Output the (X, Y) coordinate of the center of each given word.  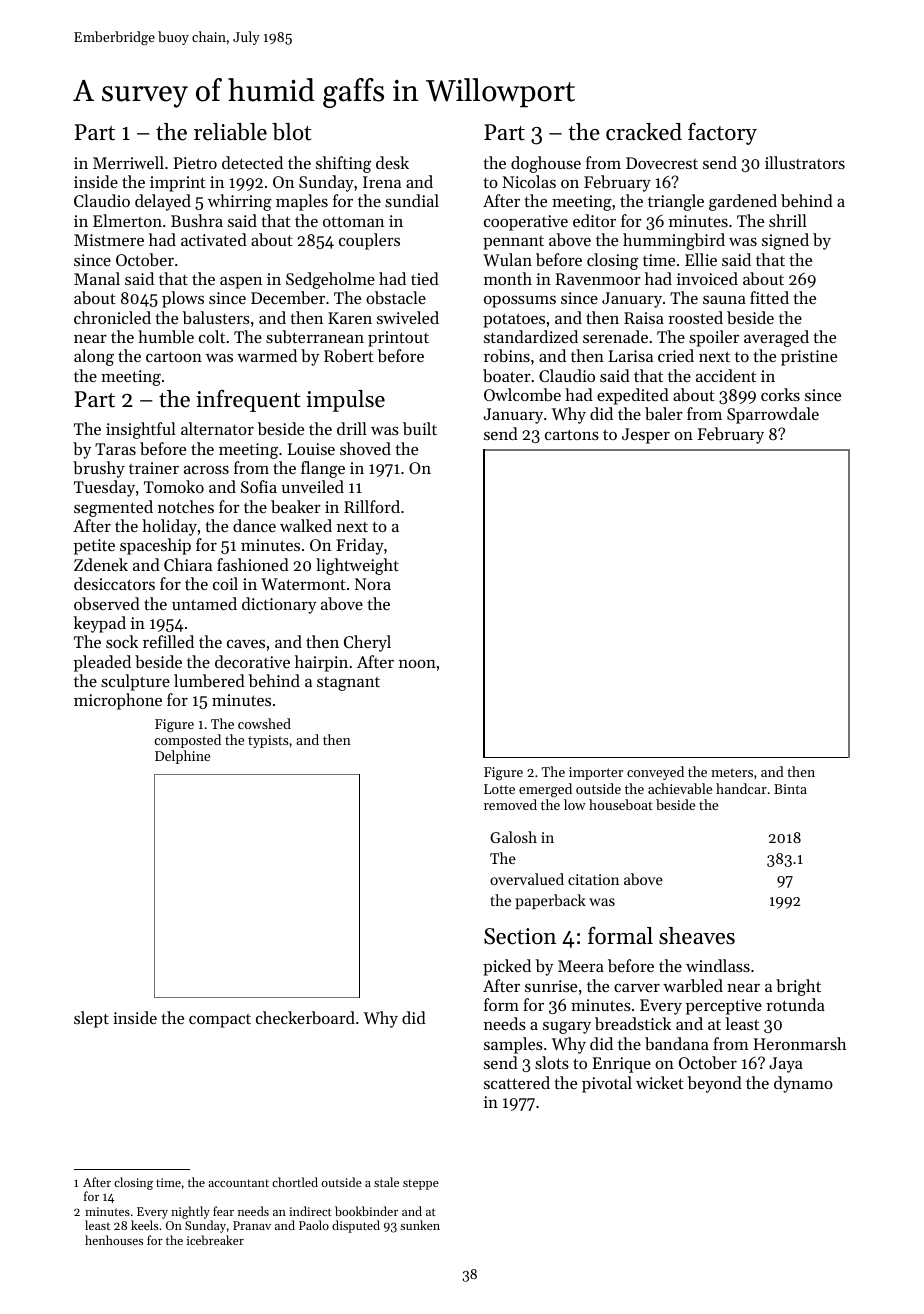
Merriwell (128, 162)
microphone (118, 701)
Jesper (646, 436)
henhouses (114, 1240)
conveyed (655, 773)
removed (510, 804)
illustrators (805, 162)
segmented (113, 508)
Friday (360, 546)
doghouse (546, 164)
